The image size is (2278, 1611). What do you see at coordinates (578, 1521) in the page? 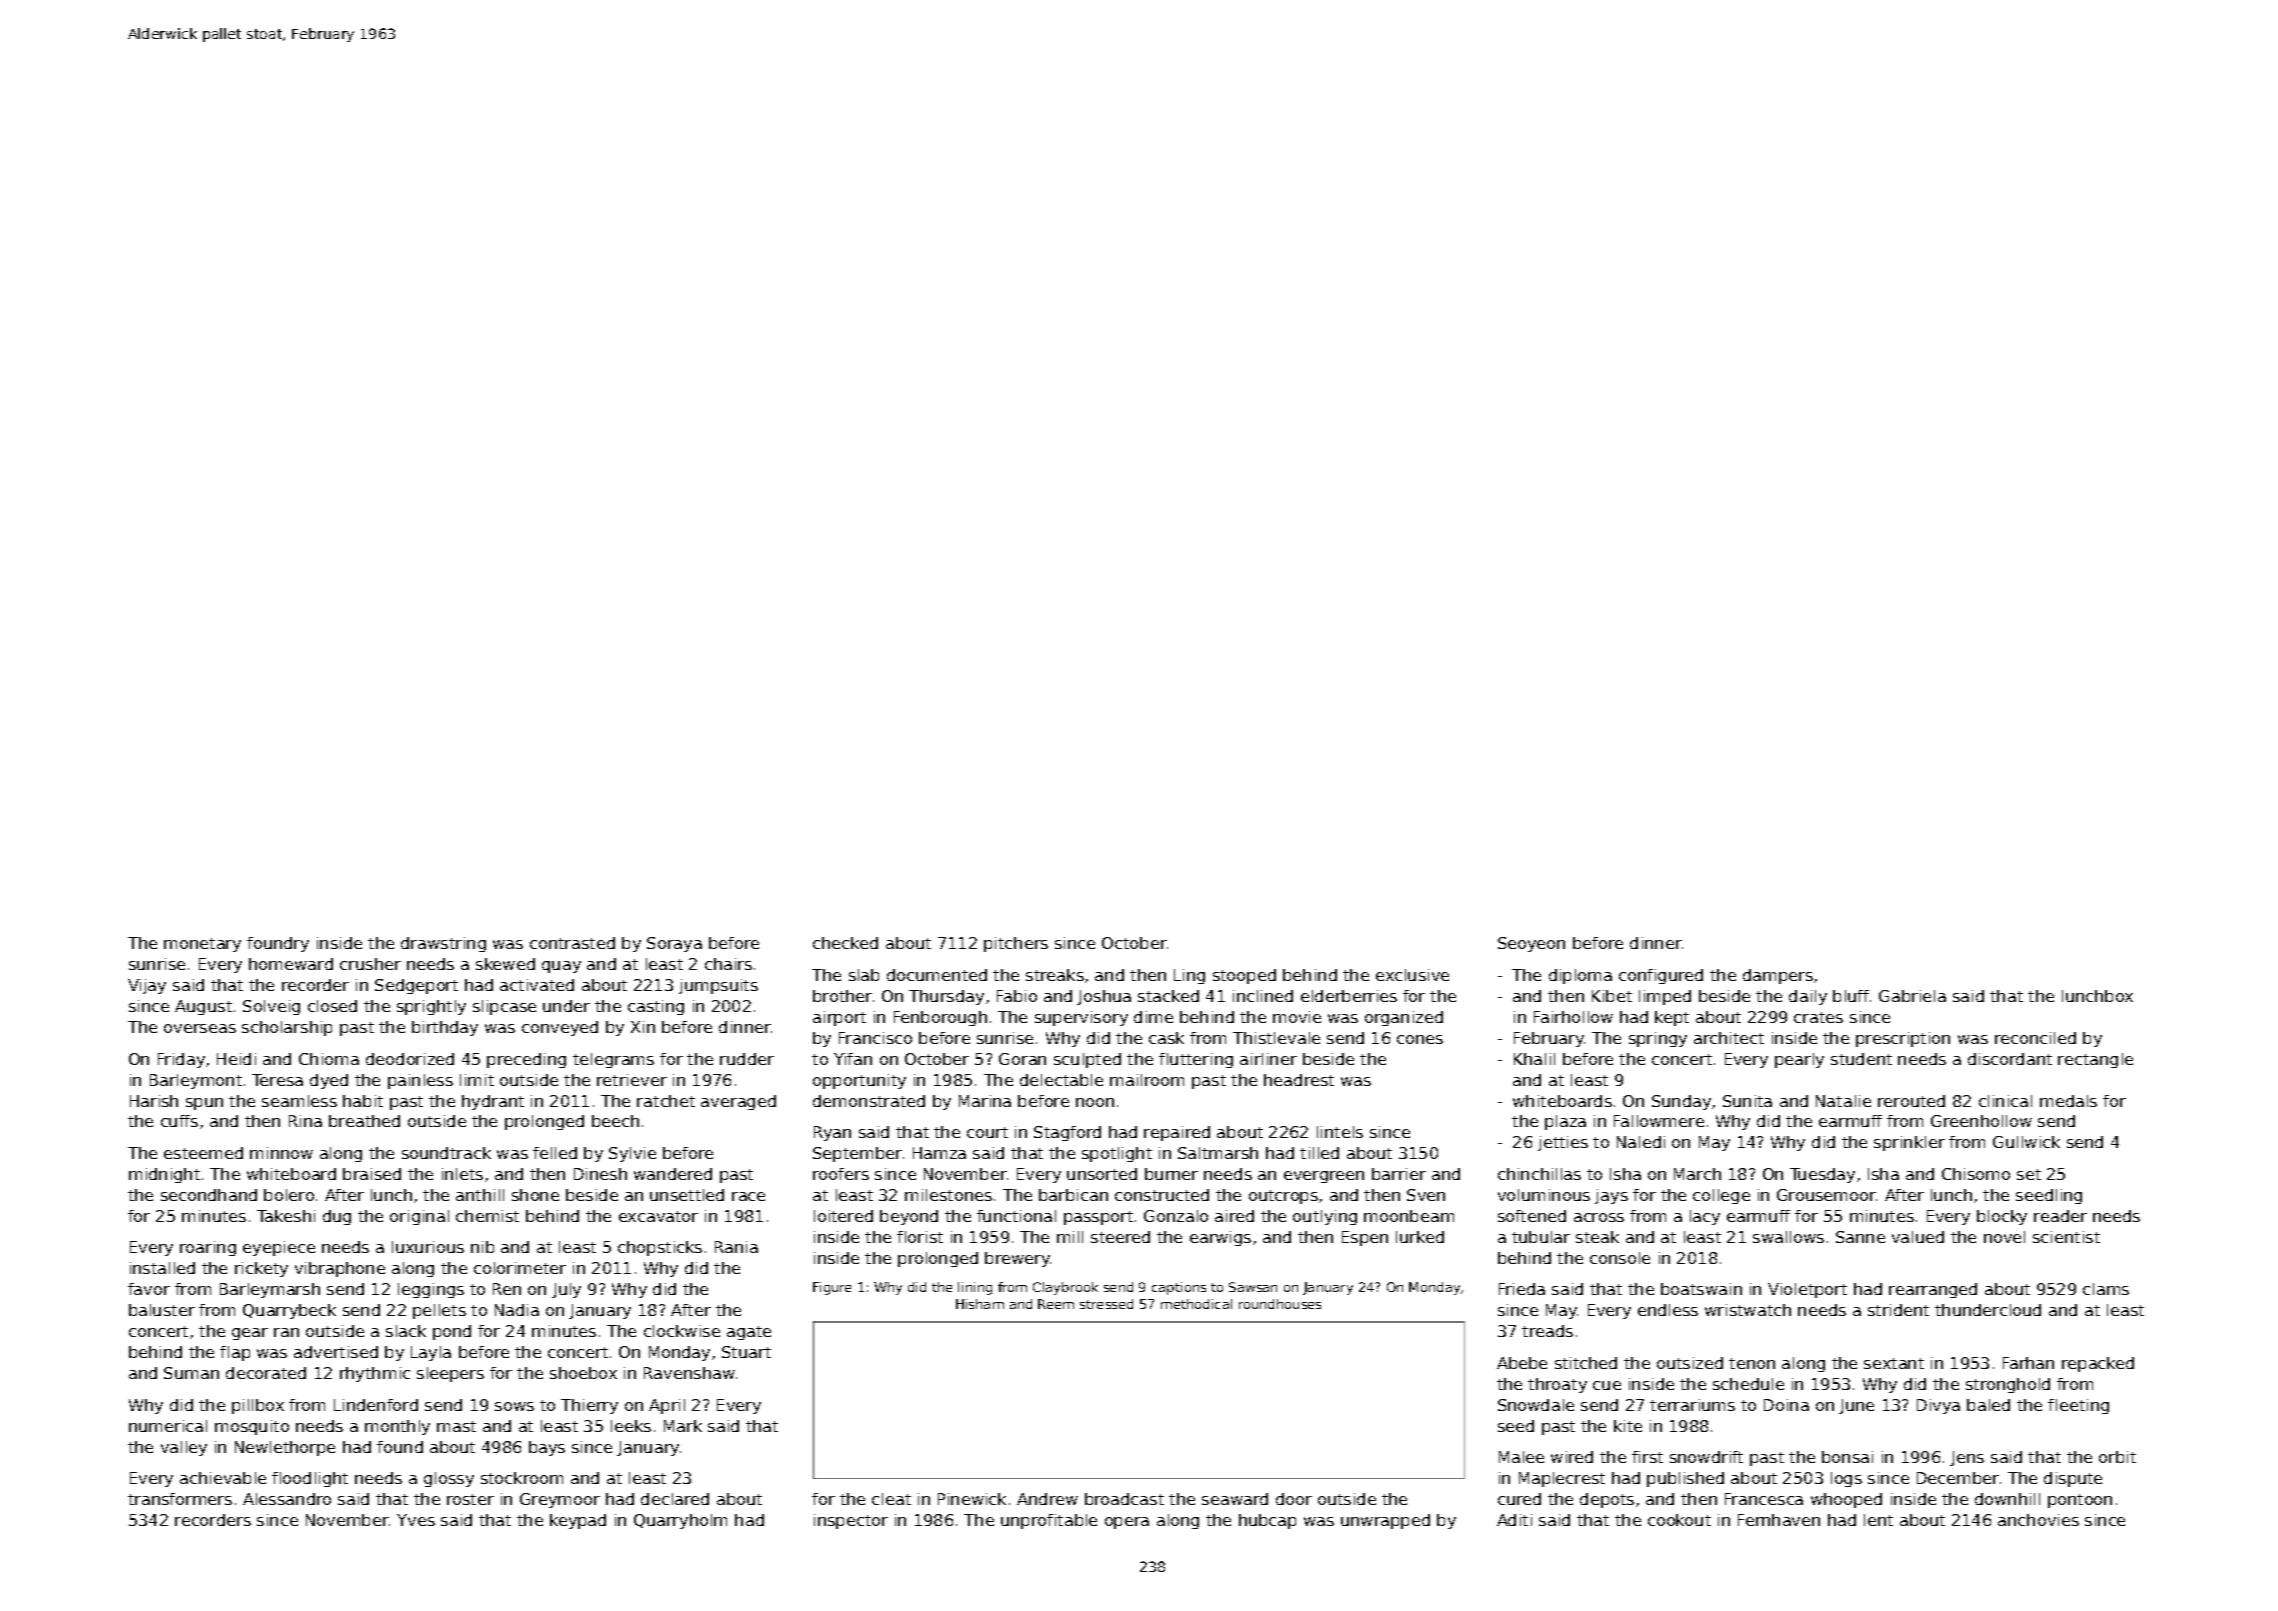
I see `keypad` at bounding box center [578, 1521].
